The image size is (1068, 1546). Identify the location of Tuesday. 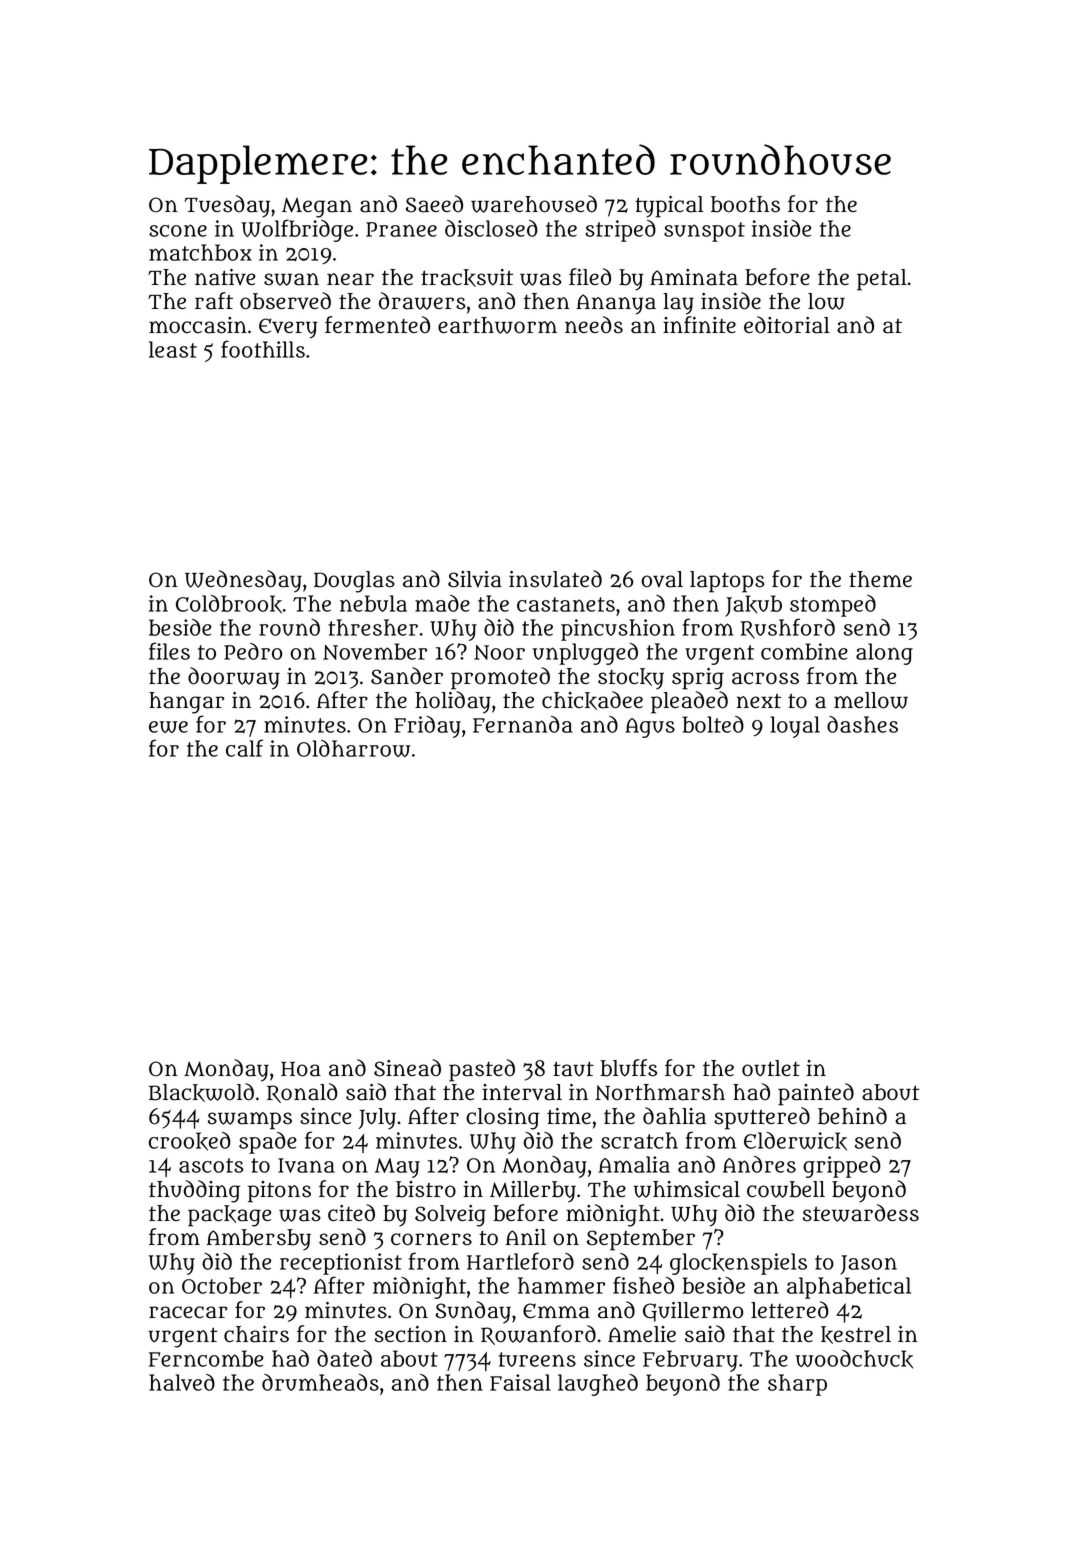
(227, 206).
